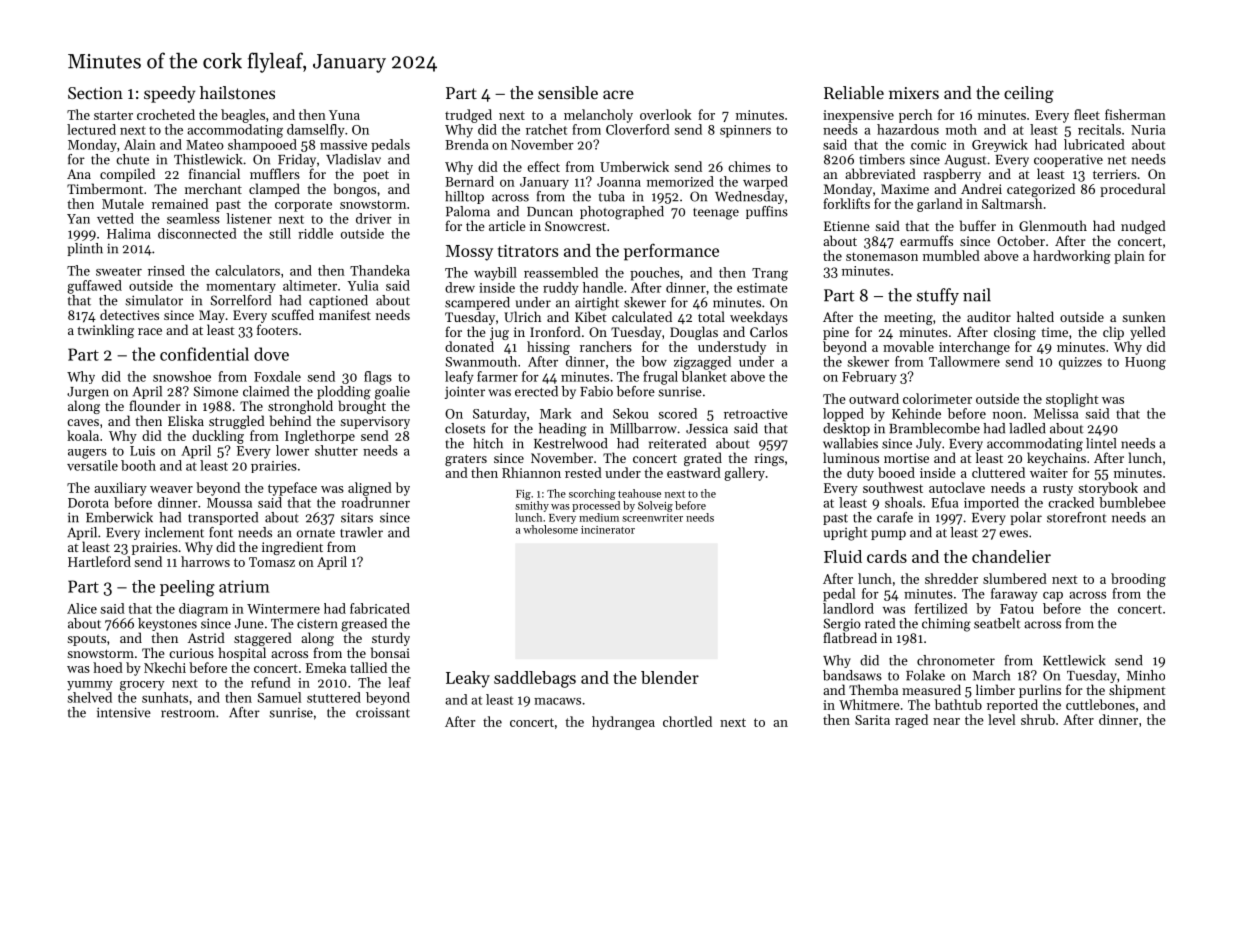  What do you see at coordinates (1012, 203) in the screenshot?
I see `Saltmarsh` at bounding box center [1012, 203].
